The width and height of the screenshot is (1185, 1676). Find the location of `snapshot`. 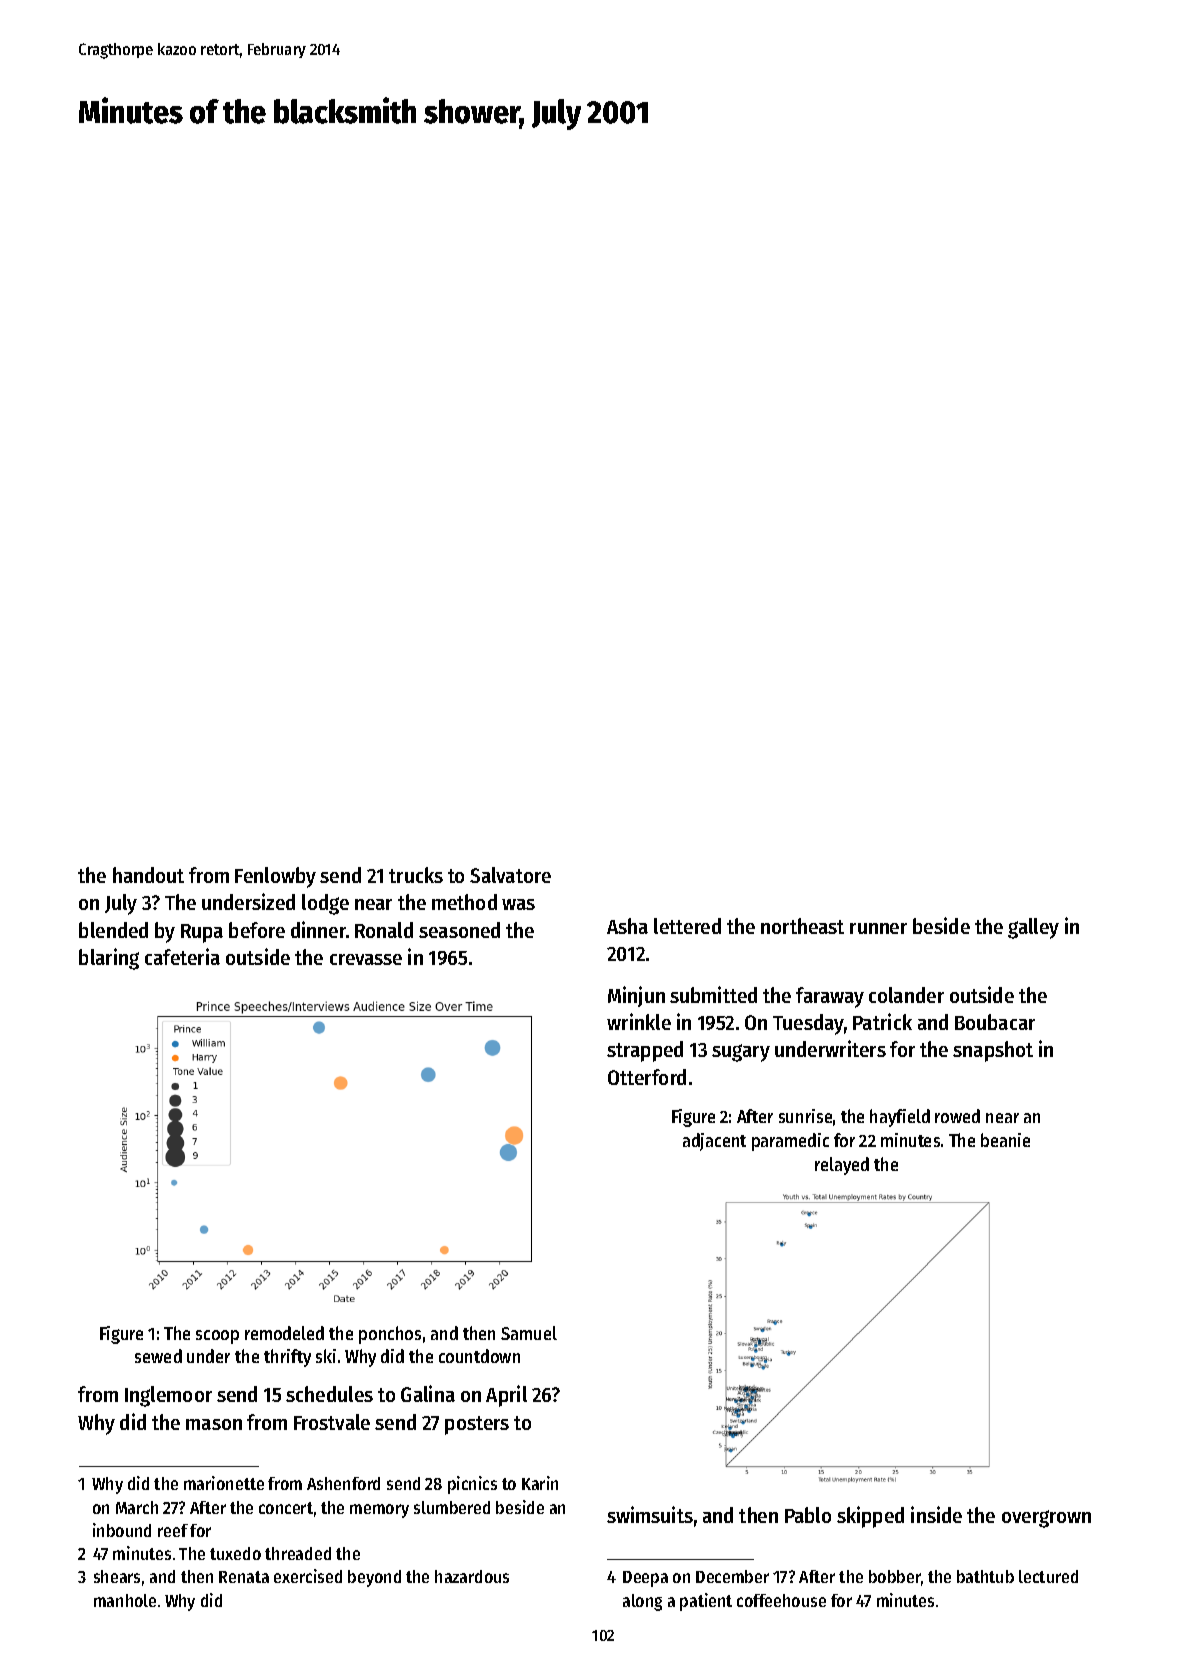

snapshot is located at coordinates (993, 1051).
